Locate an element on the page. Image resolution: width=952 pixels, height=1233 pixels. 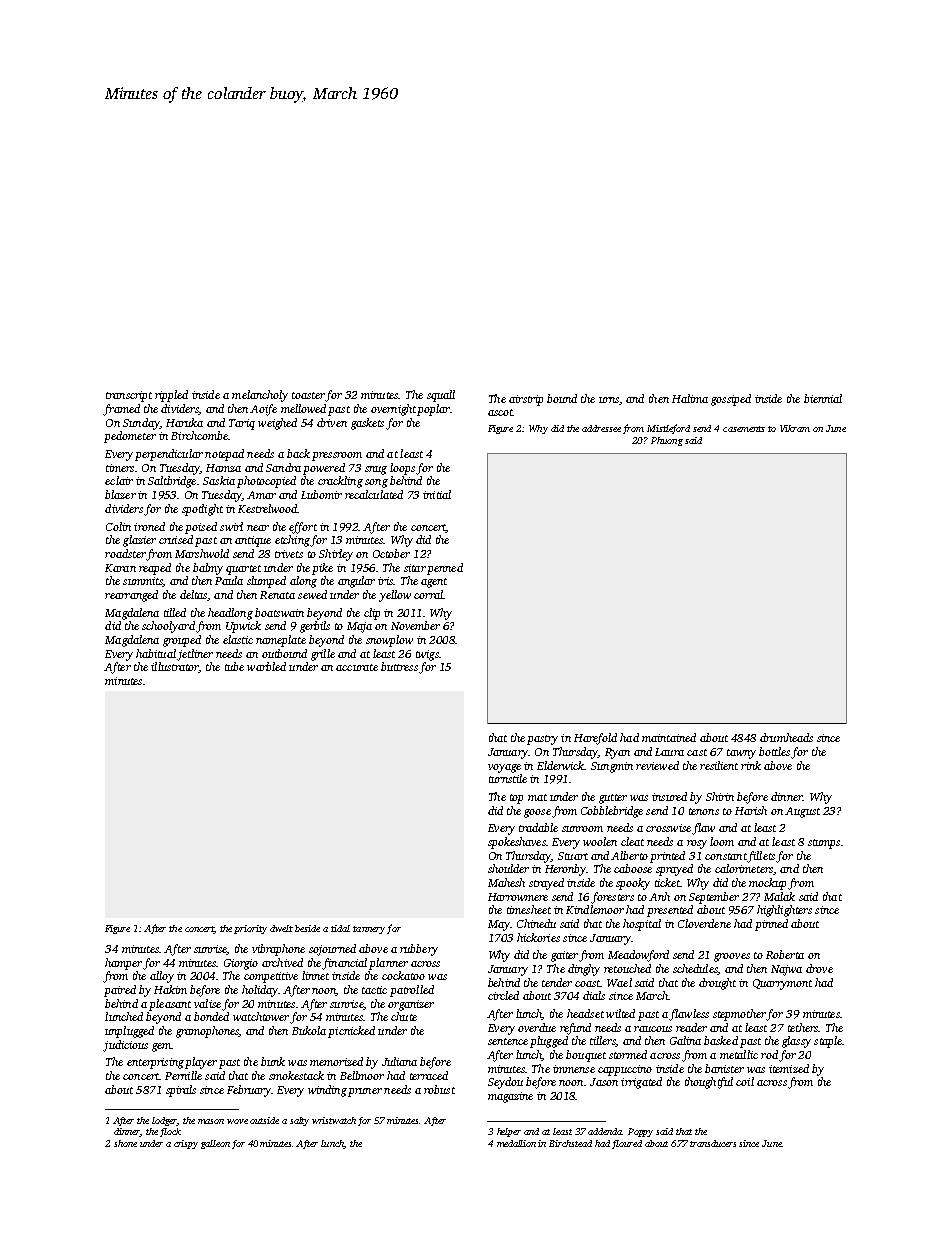
paired is located at coordinates (120, 991).
